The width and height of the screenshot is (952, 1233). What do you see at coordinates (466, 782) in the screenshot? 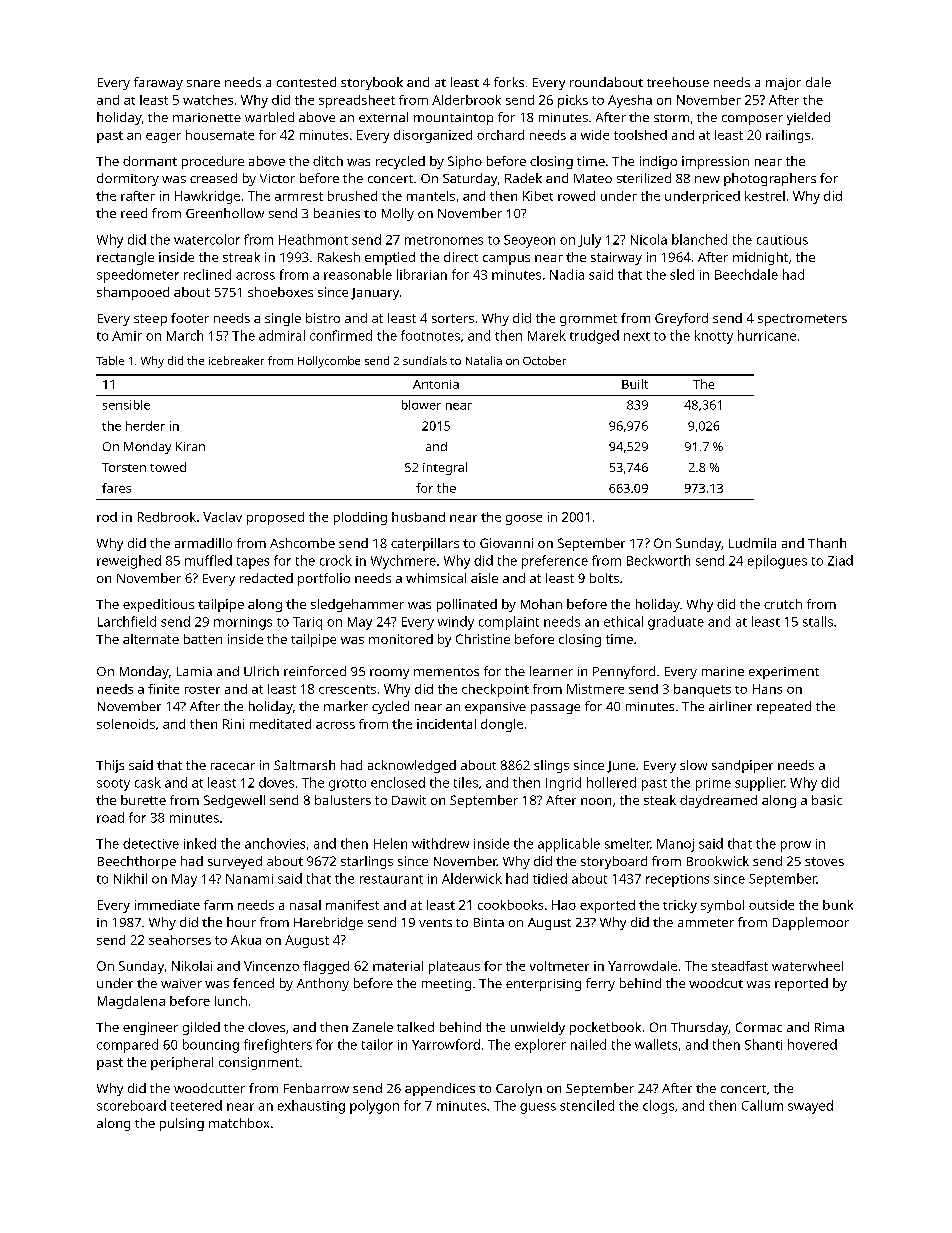
I see `tiles` at bounding box center [466, 782].
